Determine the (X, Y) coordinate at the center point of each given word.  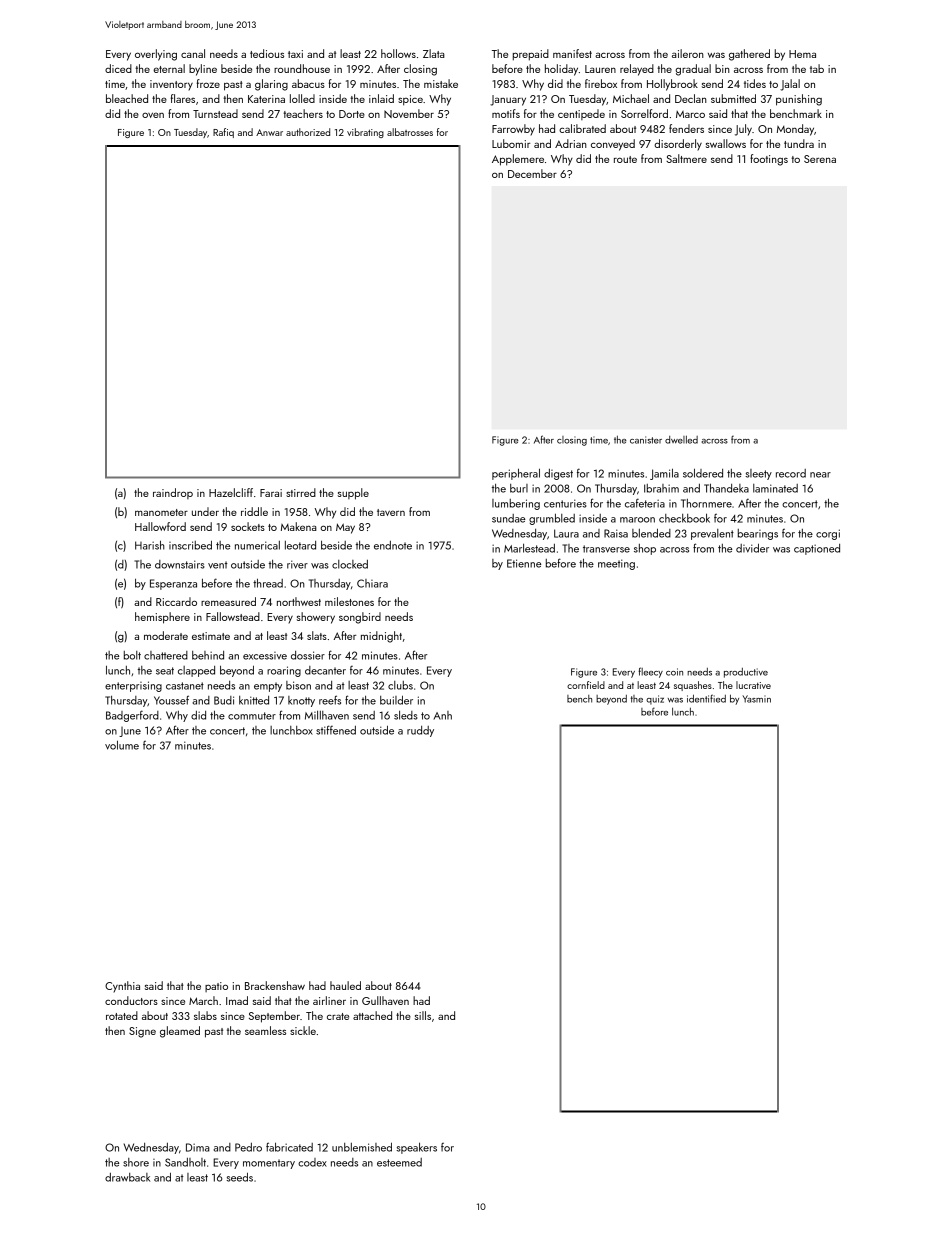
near (820, 475)
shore (136, 1162)
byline (203, 70)
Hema (802, 54)
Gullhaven (385, 1000)
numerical (257, 545)
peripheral (516, 474)
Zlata (434, 53)
